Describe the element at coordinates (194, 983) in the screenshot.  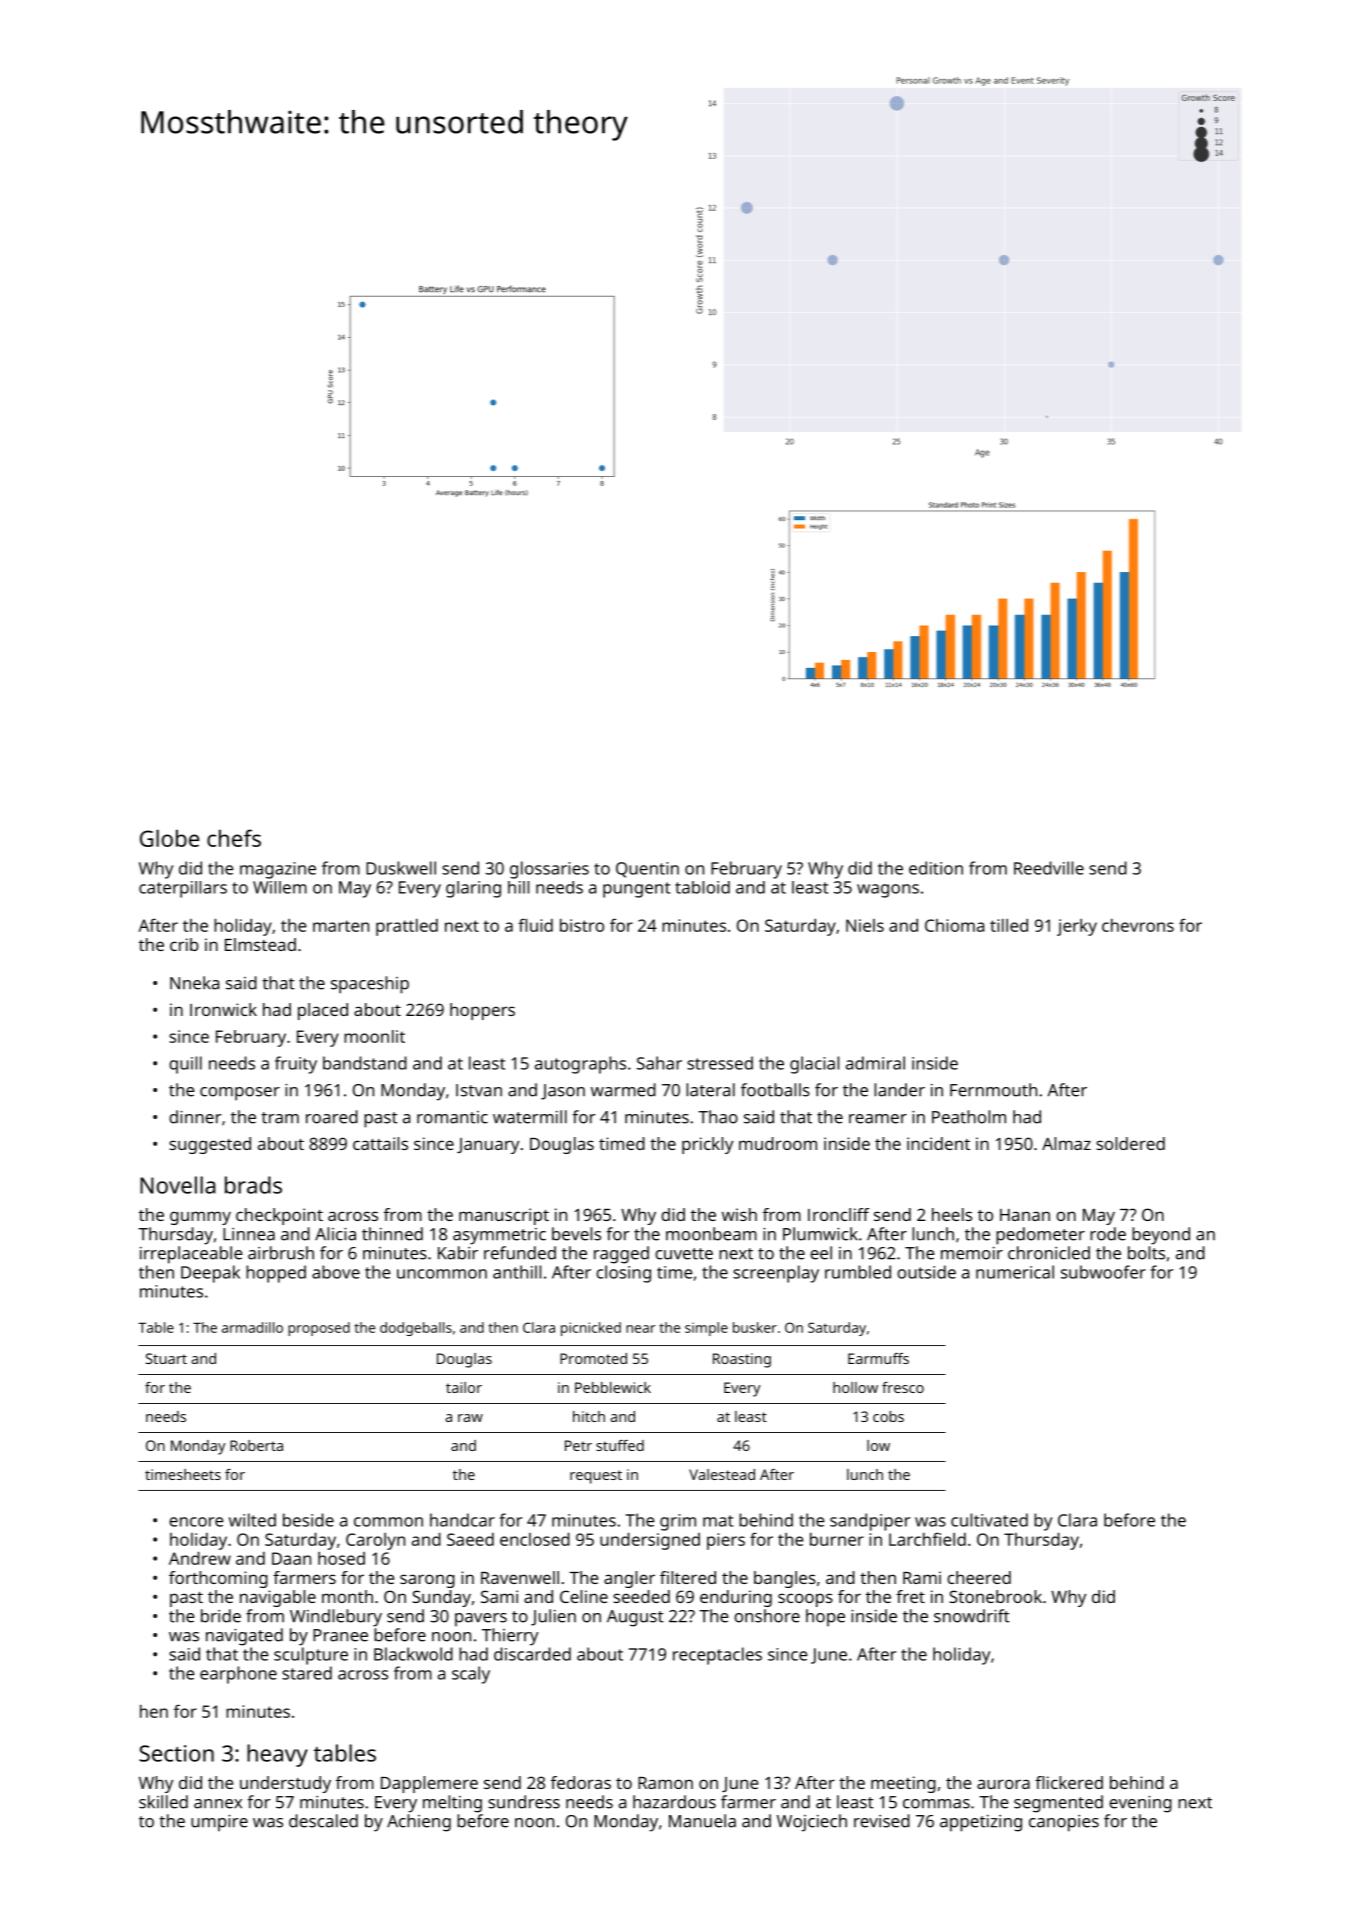
I see `Nneka` at that location.
